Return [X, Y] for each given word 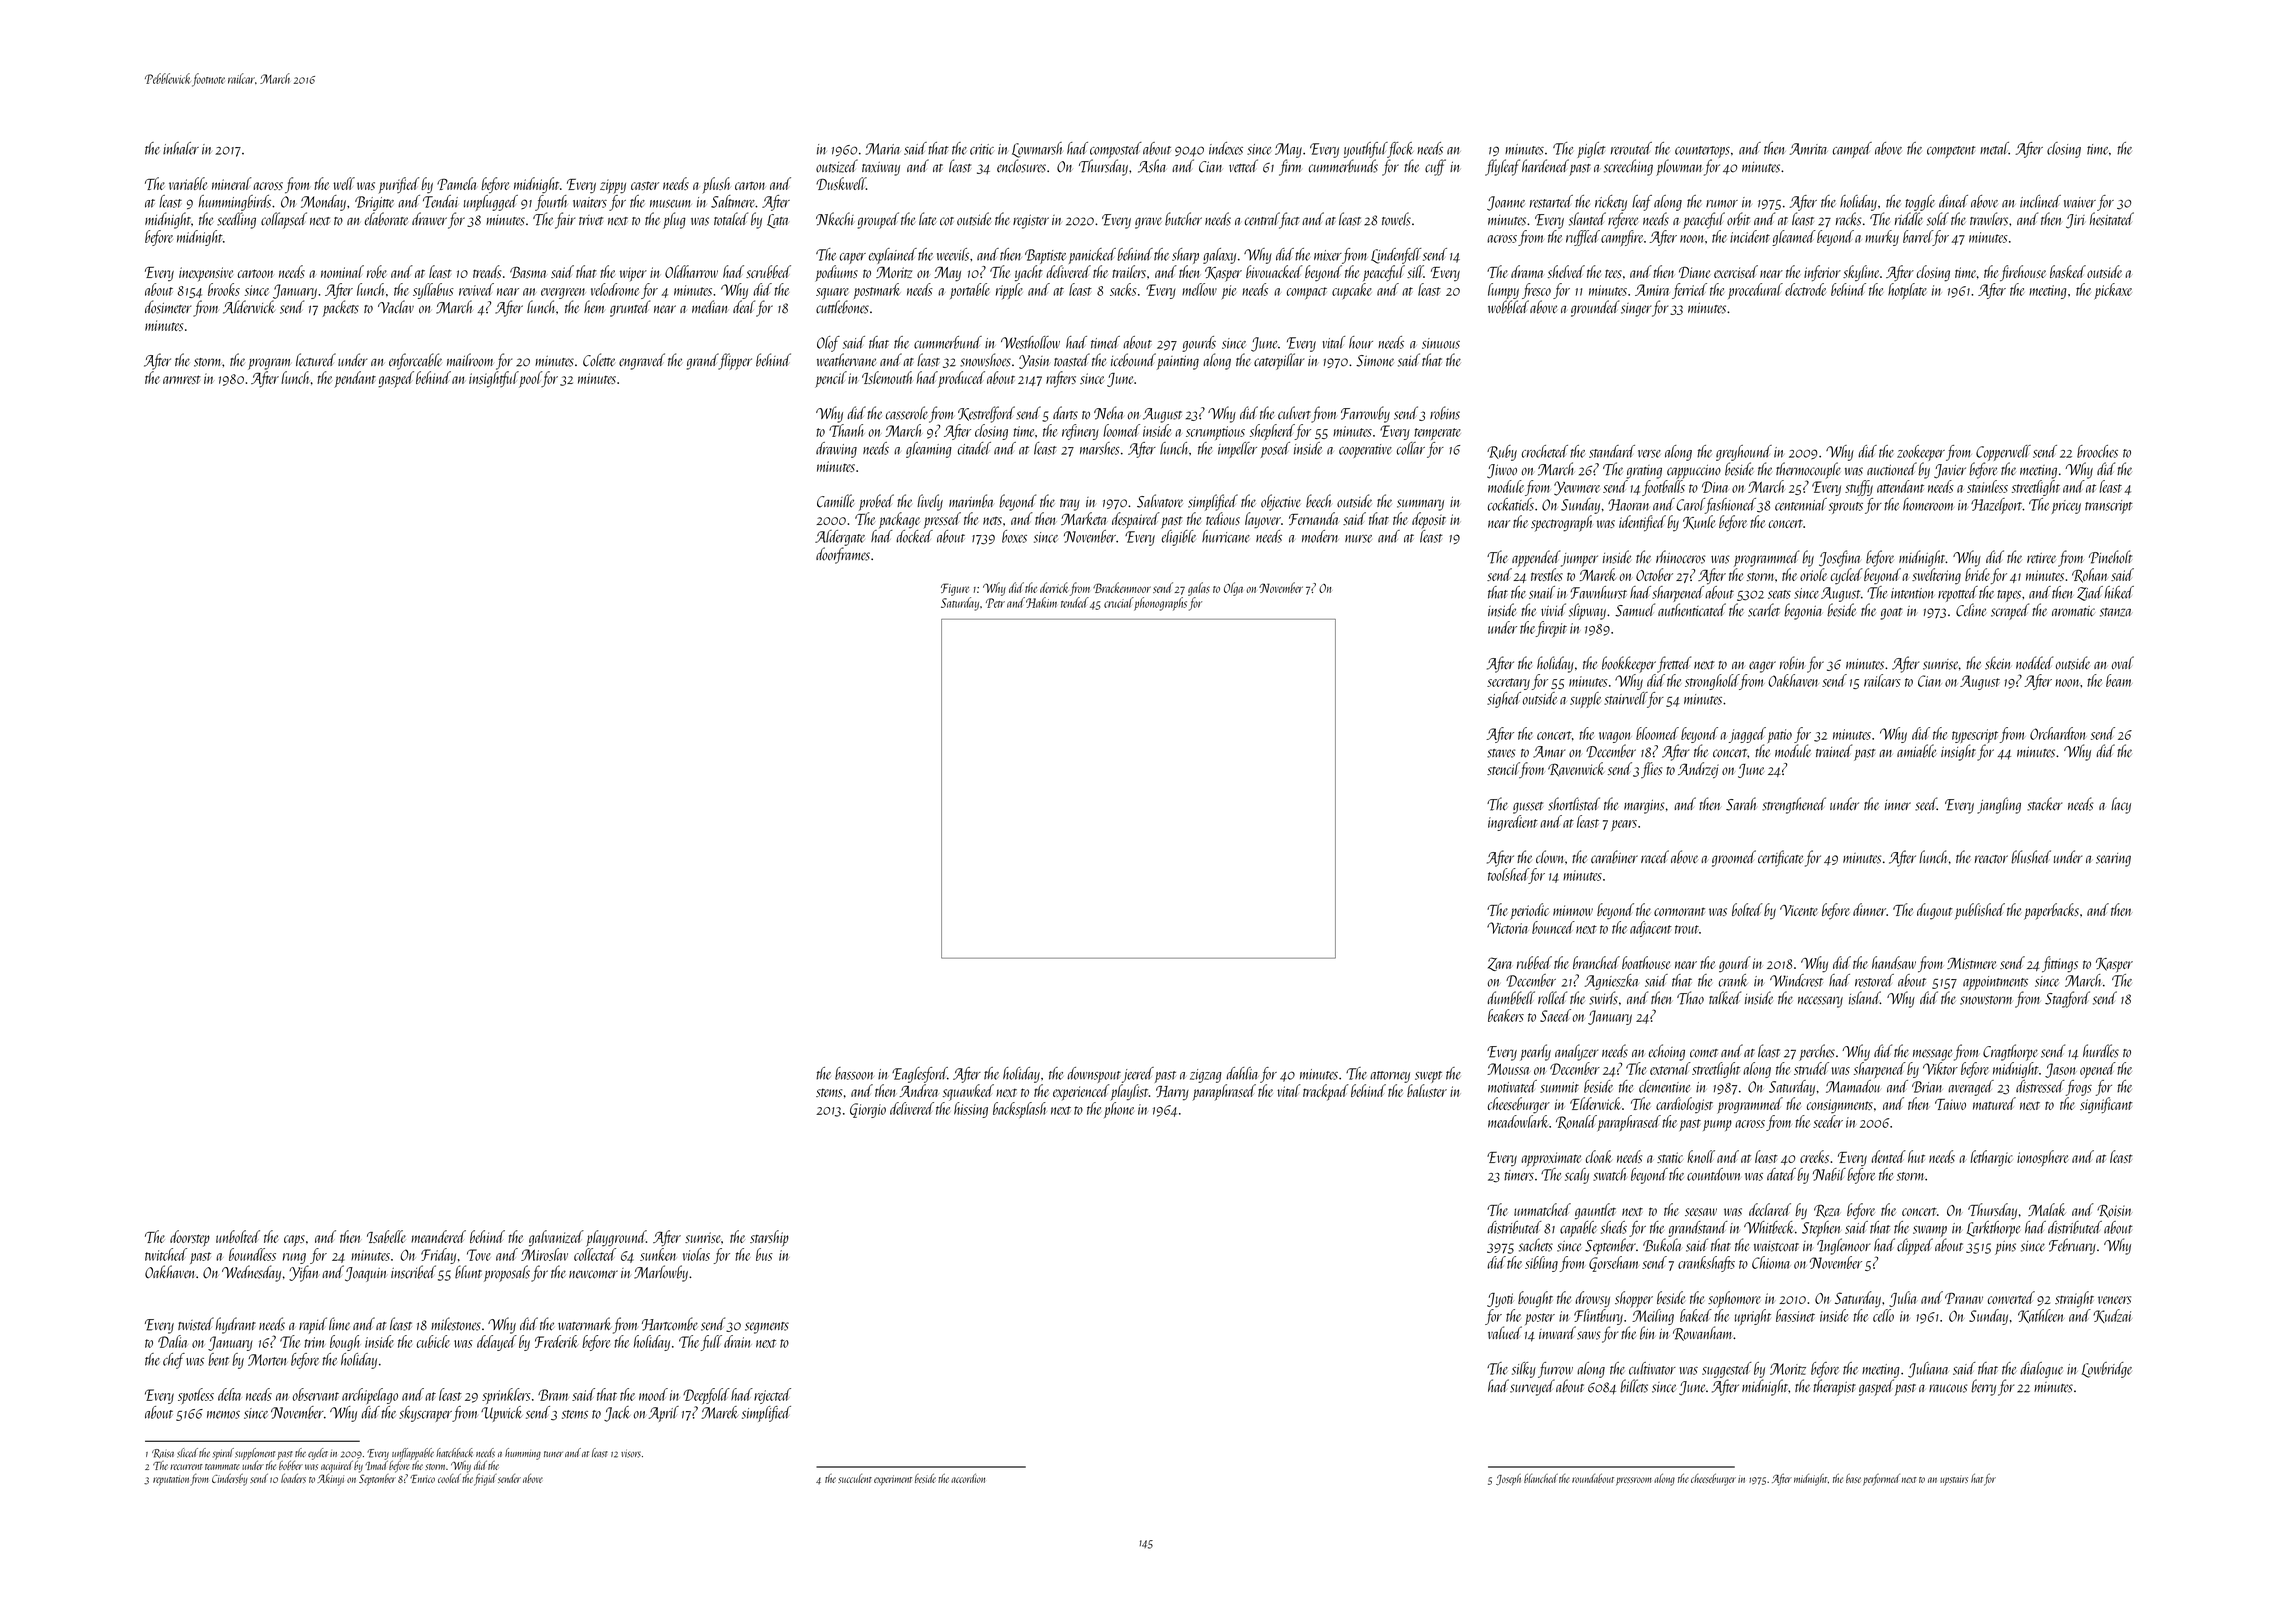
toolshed [1508, 876]
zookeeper [1921, 453]
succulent [855, 1478]
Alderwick [249, 307]
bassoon [854, 1073]
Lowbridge [2107, 1370]
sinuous [1441, 343]
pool [530, 379]
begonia [1803, 611]
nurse [1358, 539]
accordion [968, 1478]
